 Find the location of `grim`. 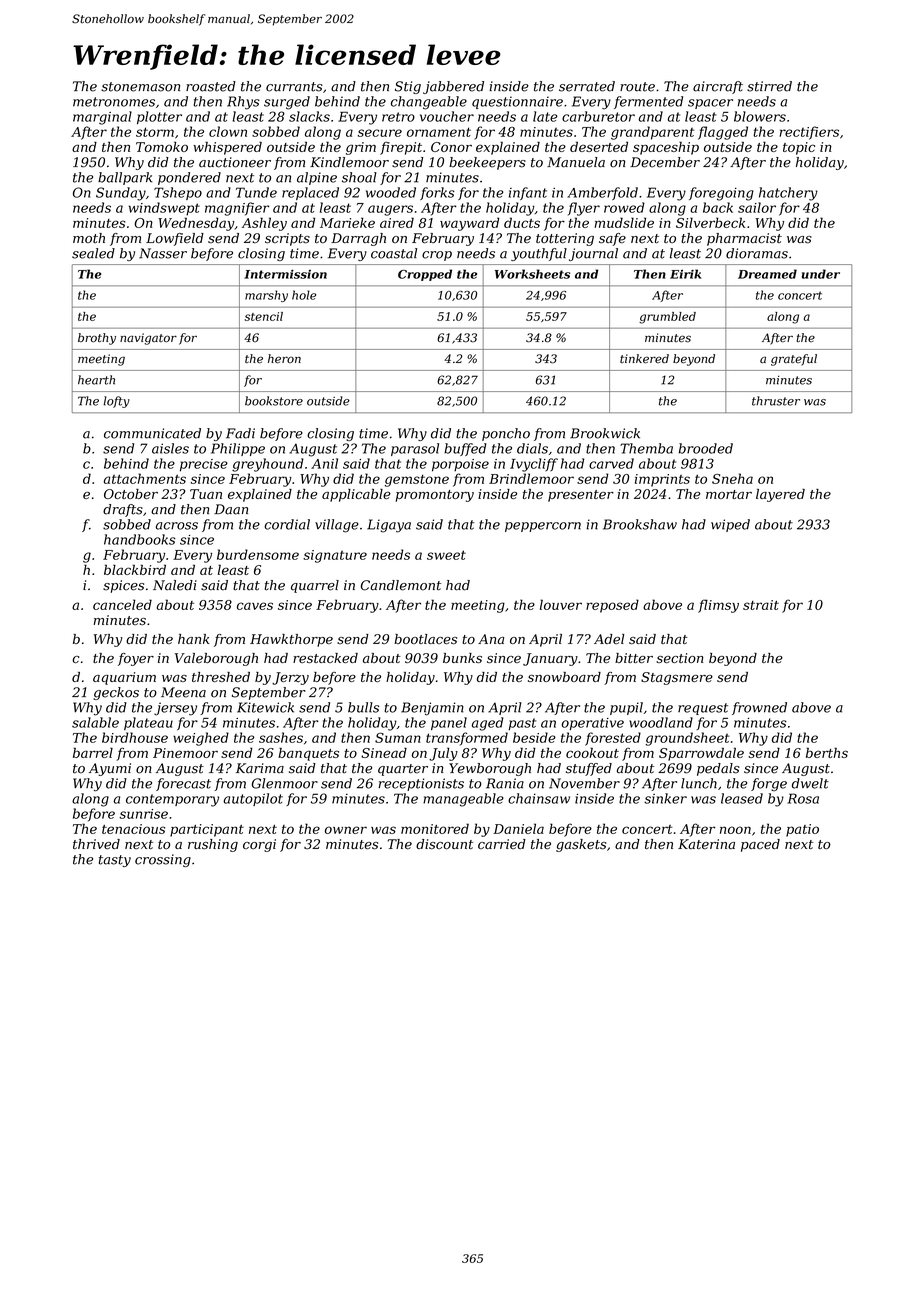

grim is located at coordinates (361, 148).
